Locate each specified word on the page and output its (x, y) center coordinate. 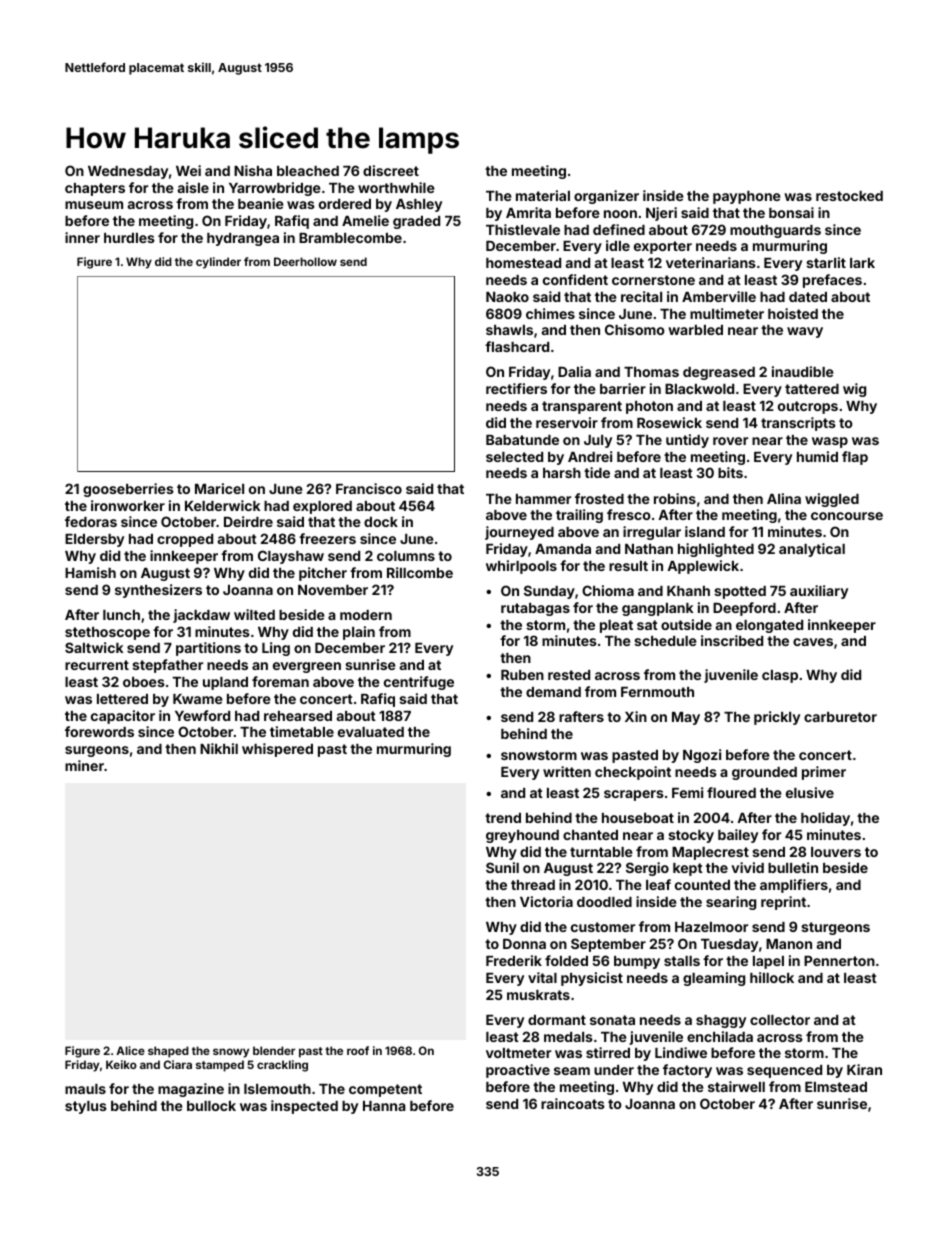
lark (862, 263)
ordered (345, 204)
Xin (636, 716)
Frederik (514, 960)
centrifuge (419, 683)
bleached (308, 171)
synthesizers (158, 591)
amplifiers (794, 886)
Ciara (178, 1064)
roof (358, 1050)
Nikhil (219, 748)
